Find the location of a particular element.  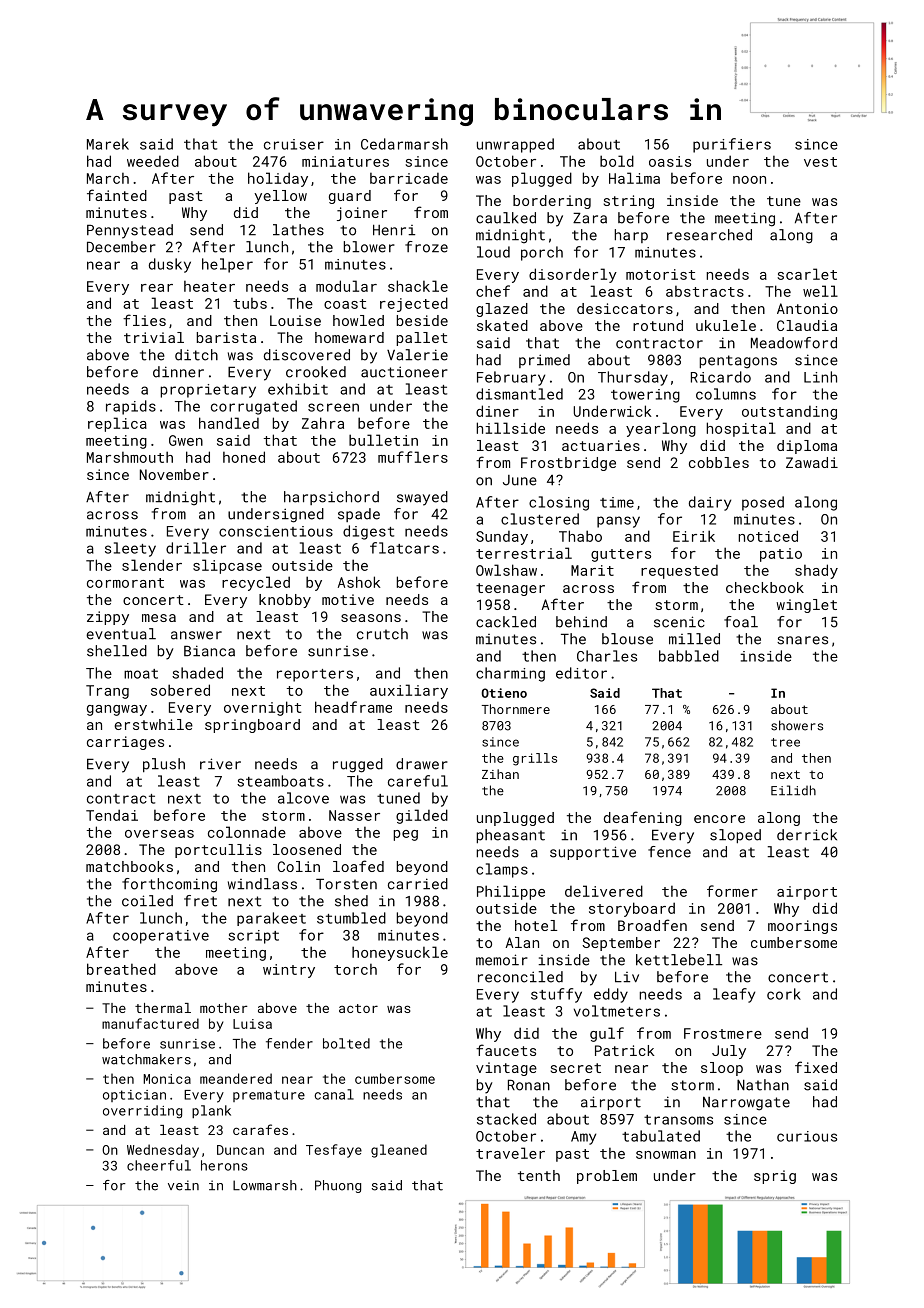

fixed is located at coordinates (816, 1067).
